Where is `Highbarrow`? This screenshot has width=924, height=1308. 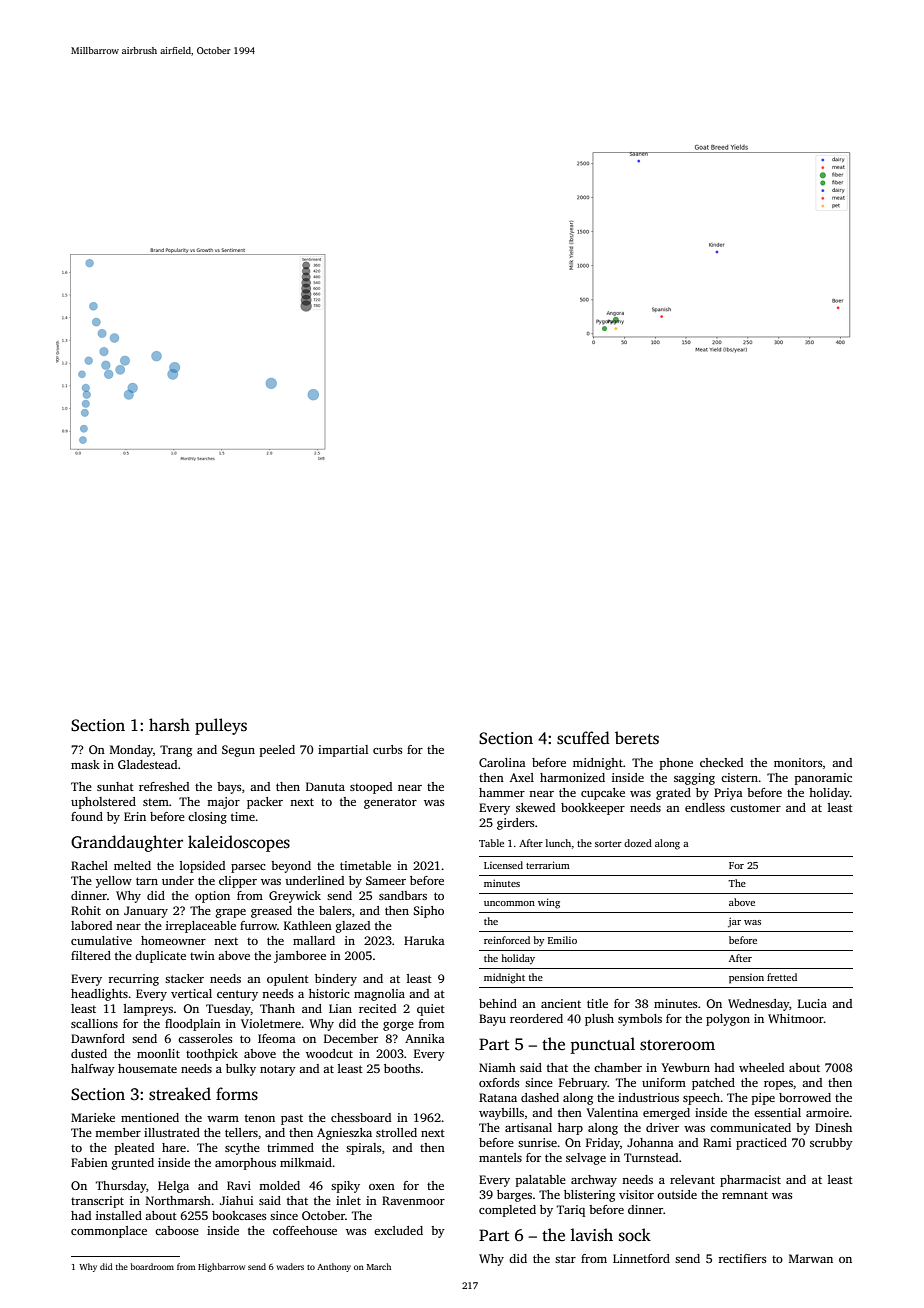 Highbarrow is located at coordinates (221, 1267).
